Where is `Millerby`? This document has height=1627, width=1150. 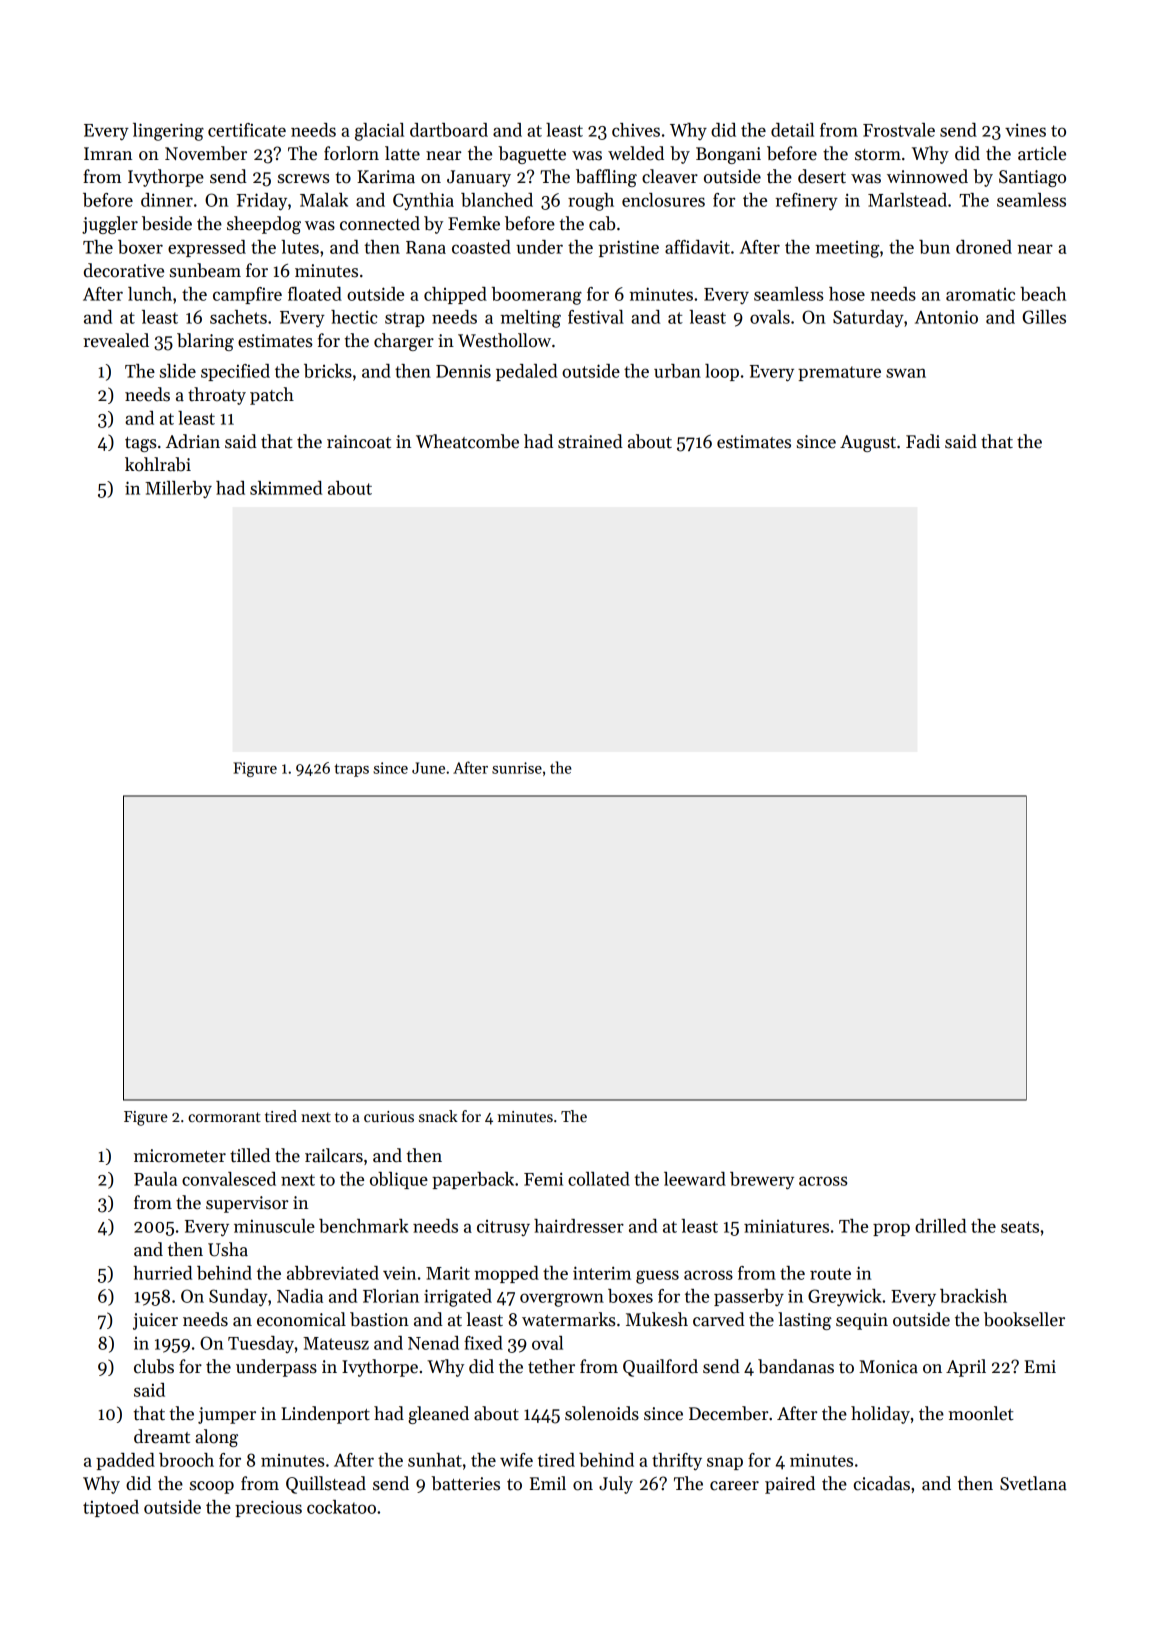
Millerby is located at coordinates (178, 489).
